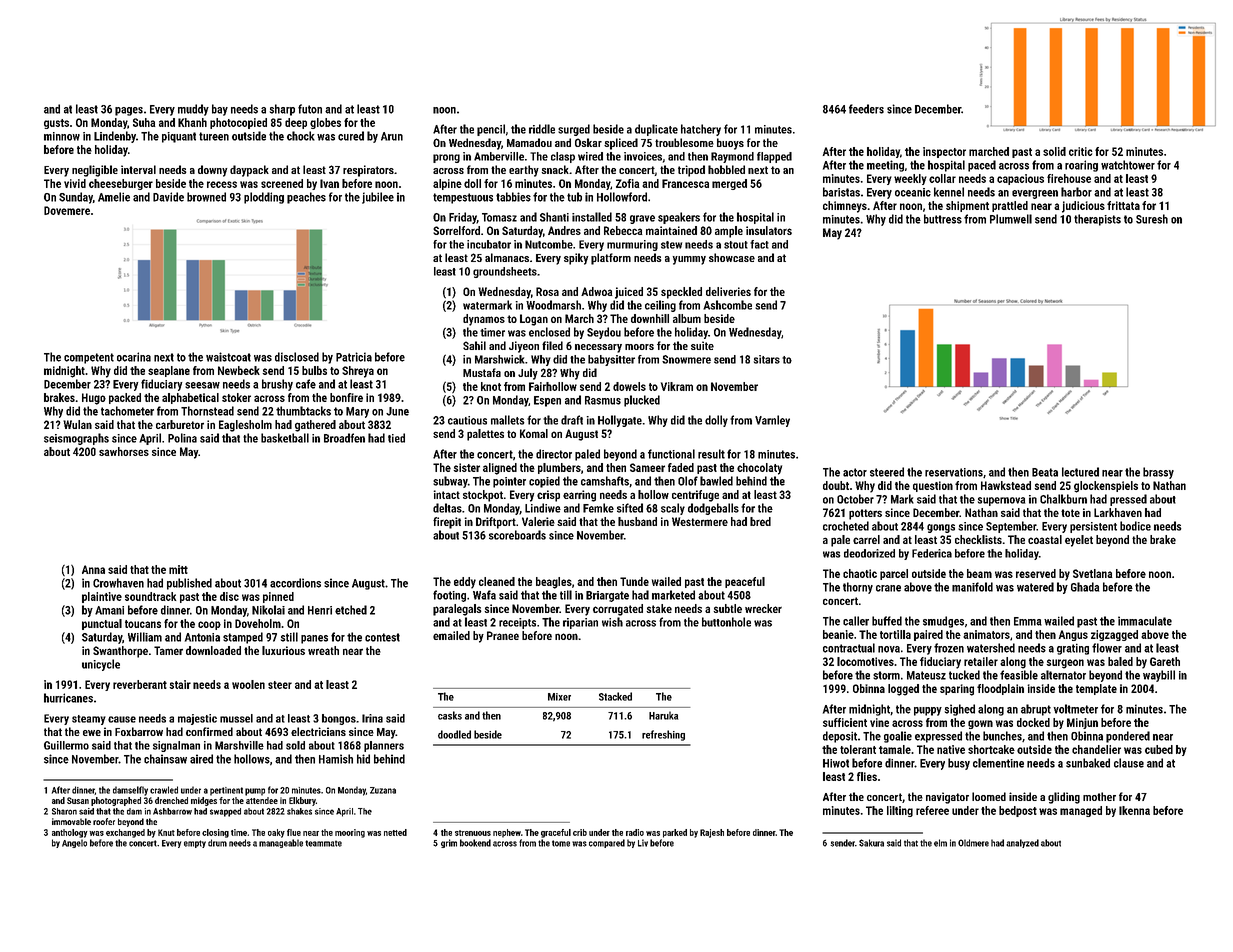 Image resolution: width=1233 pixels, height=952 pixels. I want to click on anthology, so click(70, 833).
